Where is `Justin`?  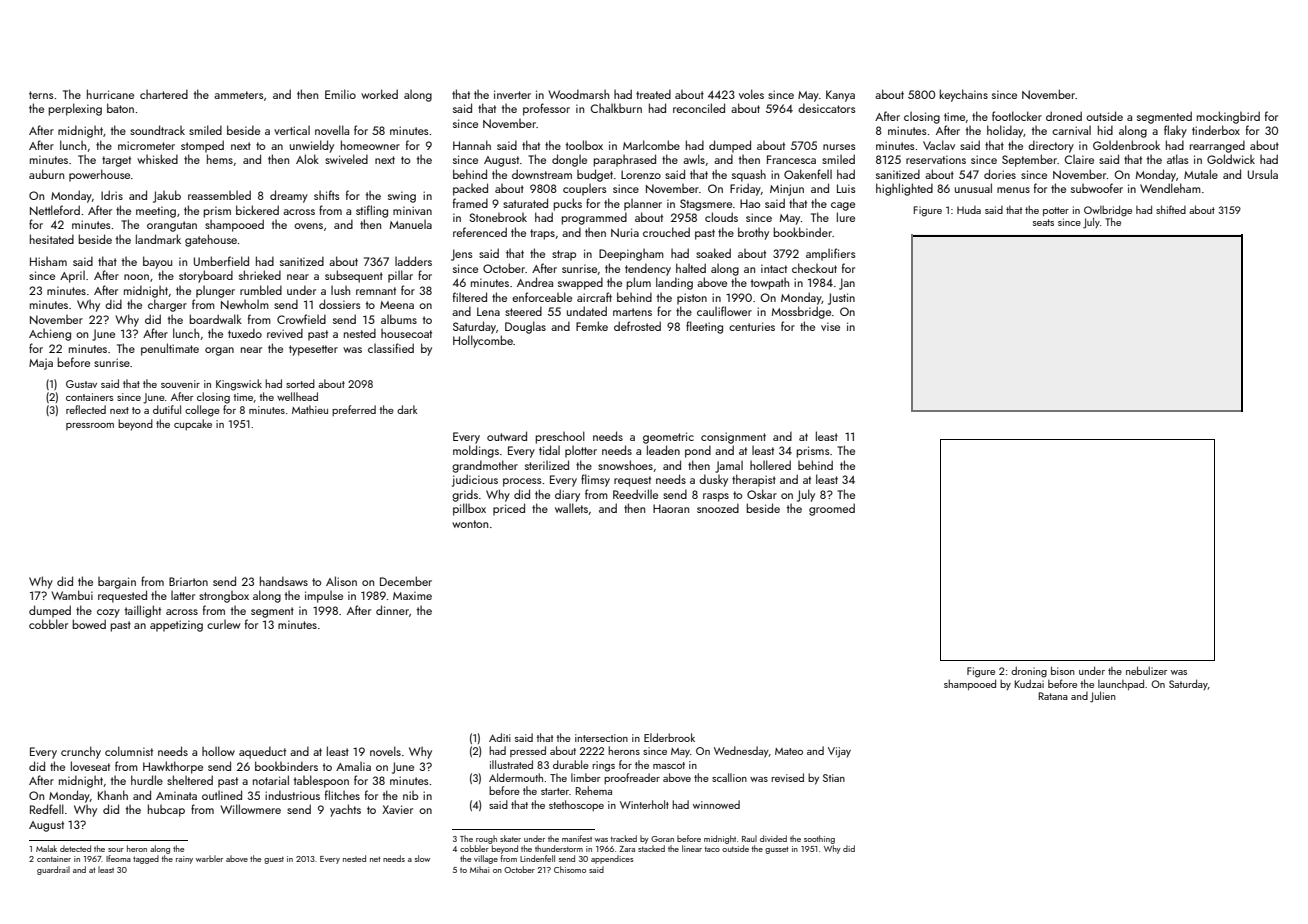 Justin is located at coordinates (841, 299).
